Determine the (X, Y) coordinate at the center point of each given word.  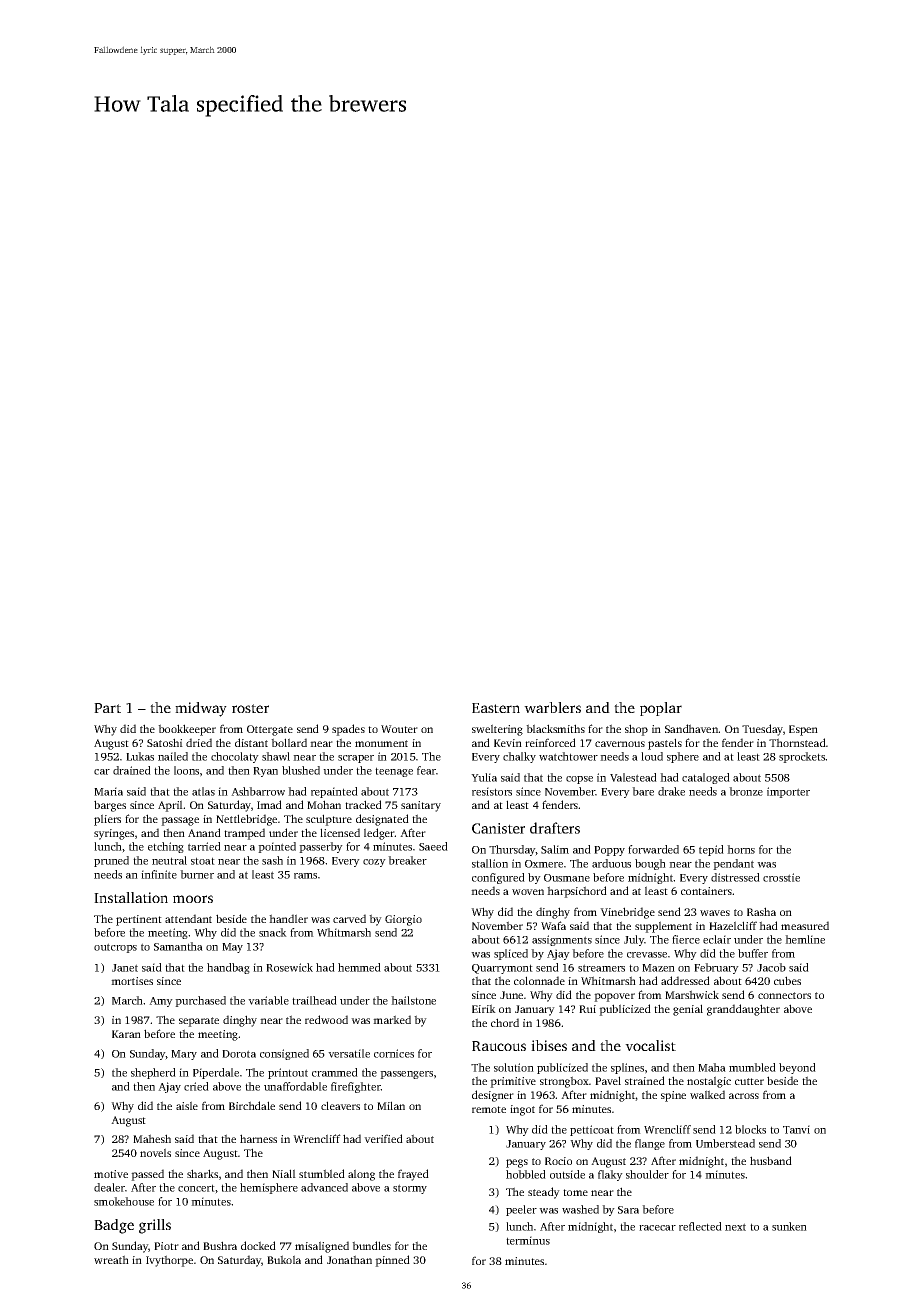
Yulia (484, 777)
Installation (131, 897)
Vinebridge (627, 913)
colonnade (539, 980)
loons (186, 770)
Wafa (553, 925)
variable (268, 1000)
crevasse (647, 955)
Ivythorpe (169, 1261)
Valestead (633, 777)
